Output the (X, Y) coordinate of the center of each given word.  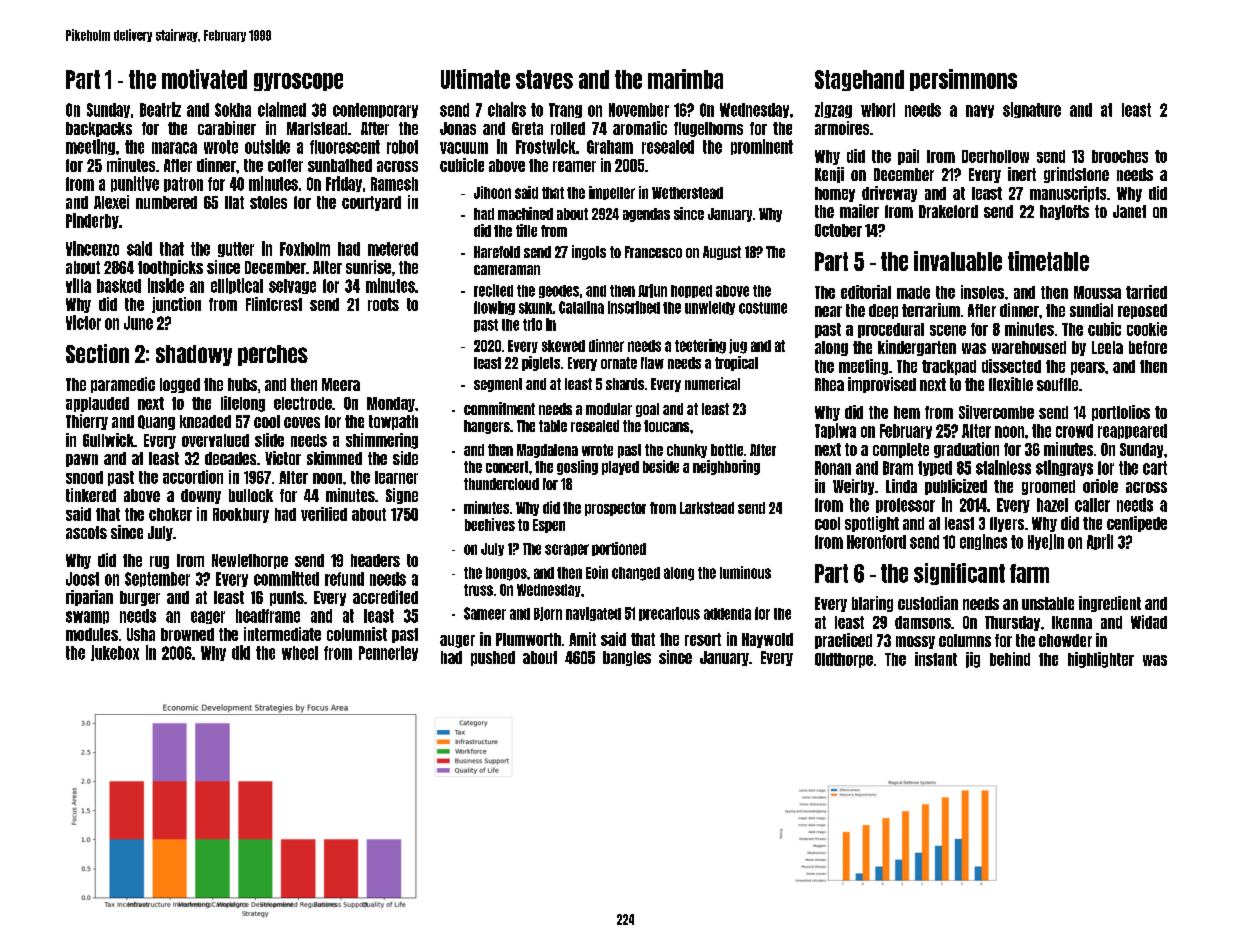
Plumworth (528, 639)
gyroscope (298, 82)
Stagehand (859, 80)
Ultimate (475, 79)
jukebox (115, 653)
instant (936, 659)
